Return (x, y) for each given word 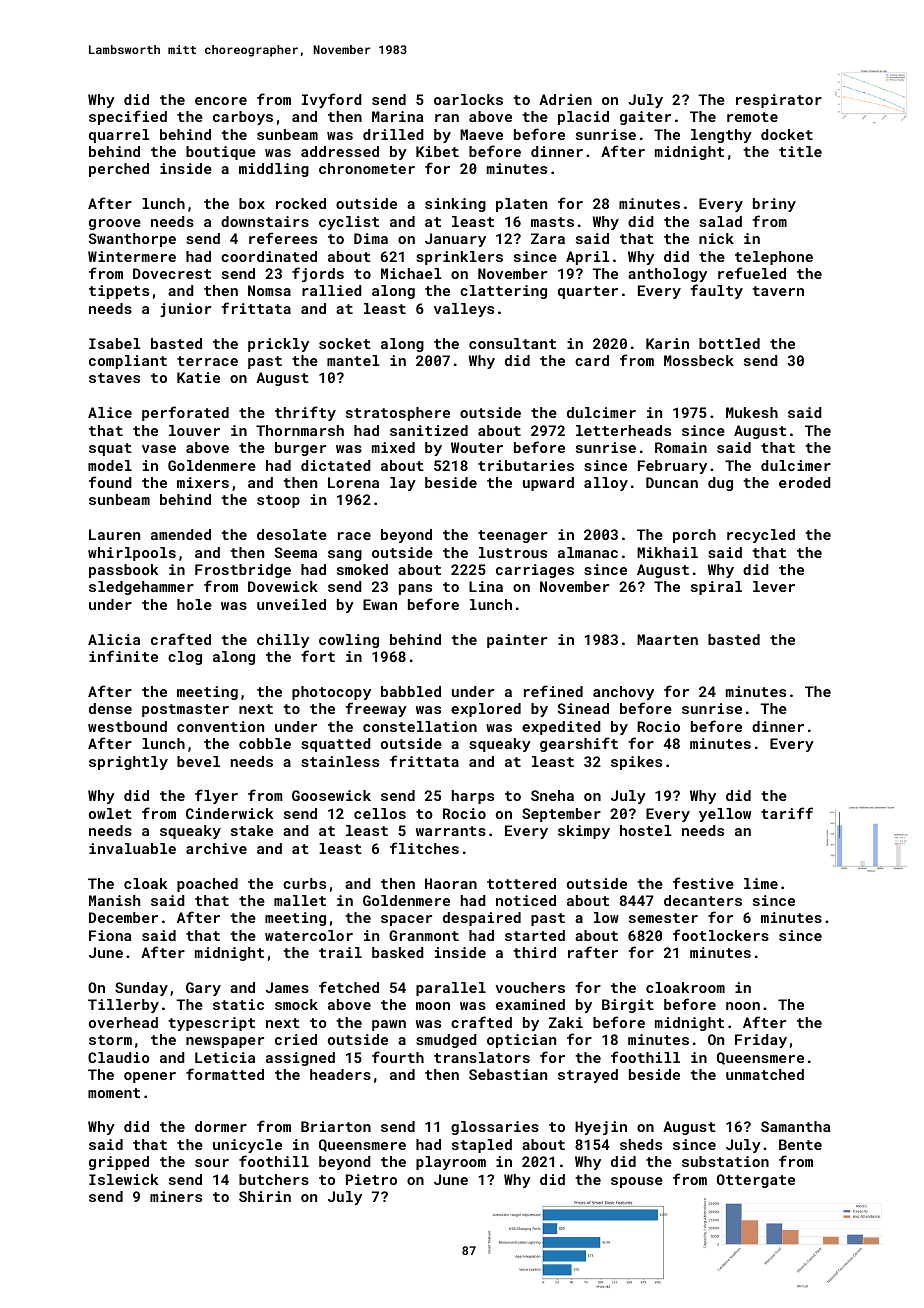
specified (128, 117)
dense (110, 708)
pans (415, 589)
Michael (411, 273)
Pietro (371, 1179)
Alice (110, 412)
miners (176, 1196)
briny (774, 205)
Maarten (667, 639)
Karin (667, 343)
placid (583, 118)
